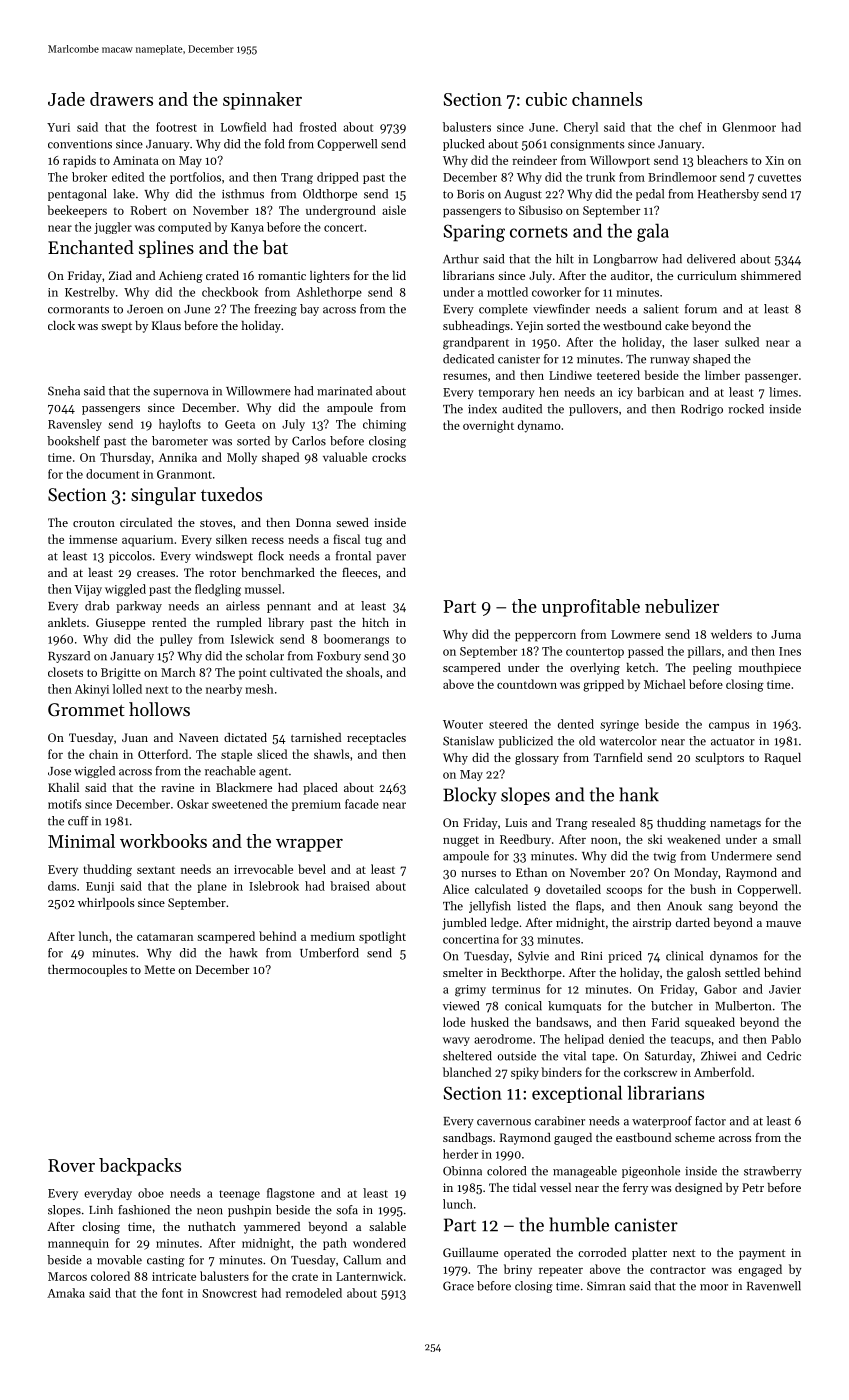 This page has width=849, height=1400. Describe the element at coordinates (119, 1260) in the page. I see `movable` at that location.
